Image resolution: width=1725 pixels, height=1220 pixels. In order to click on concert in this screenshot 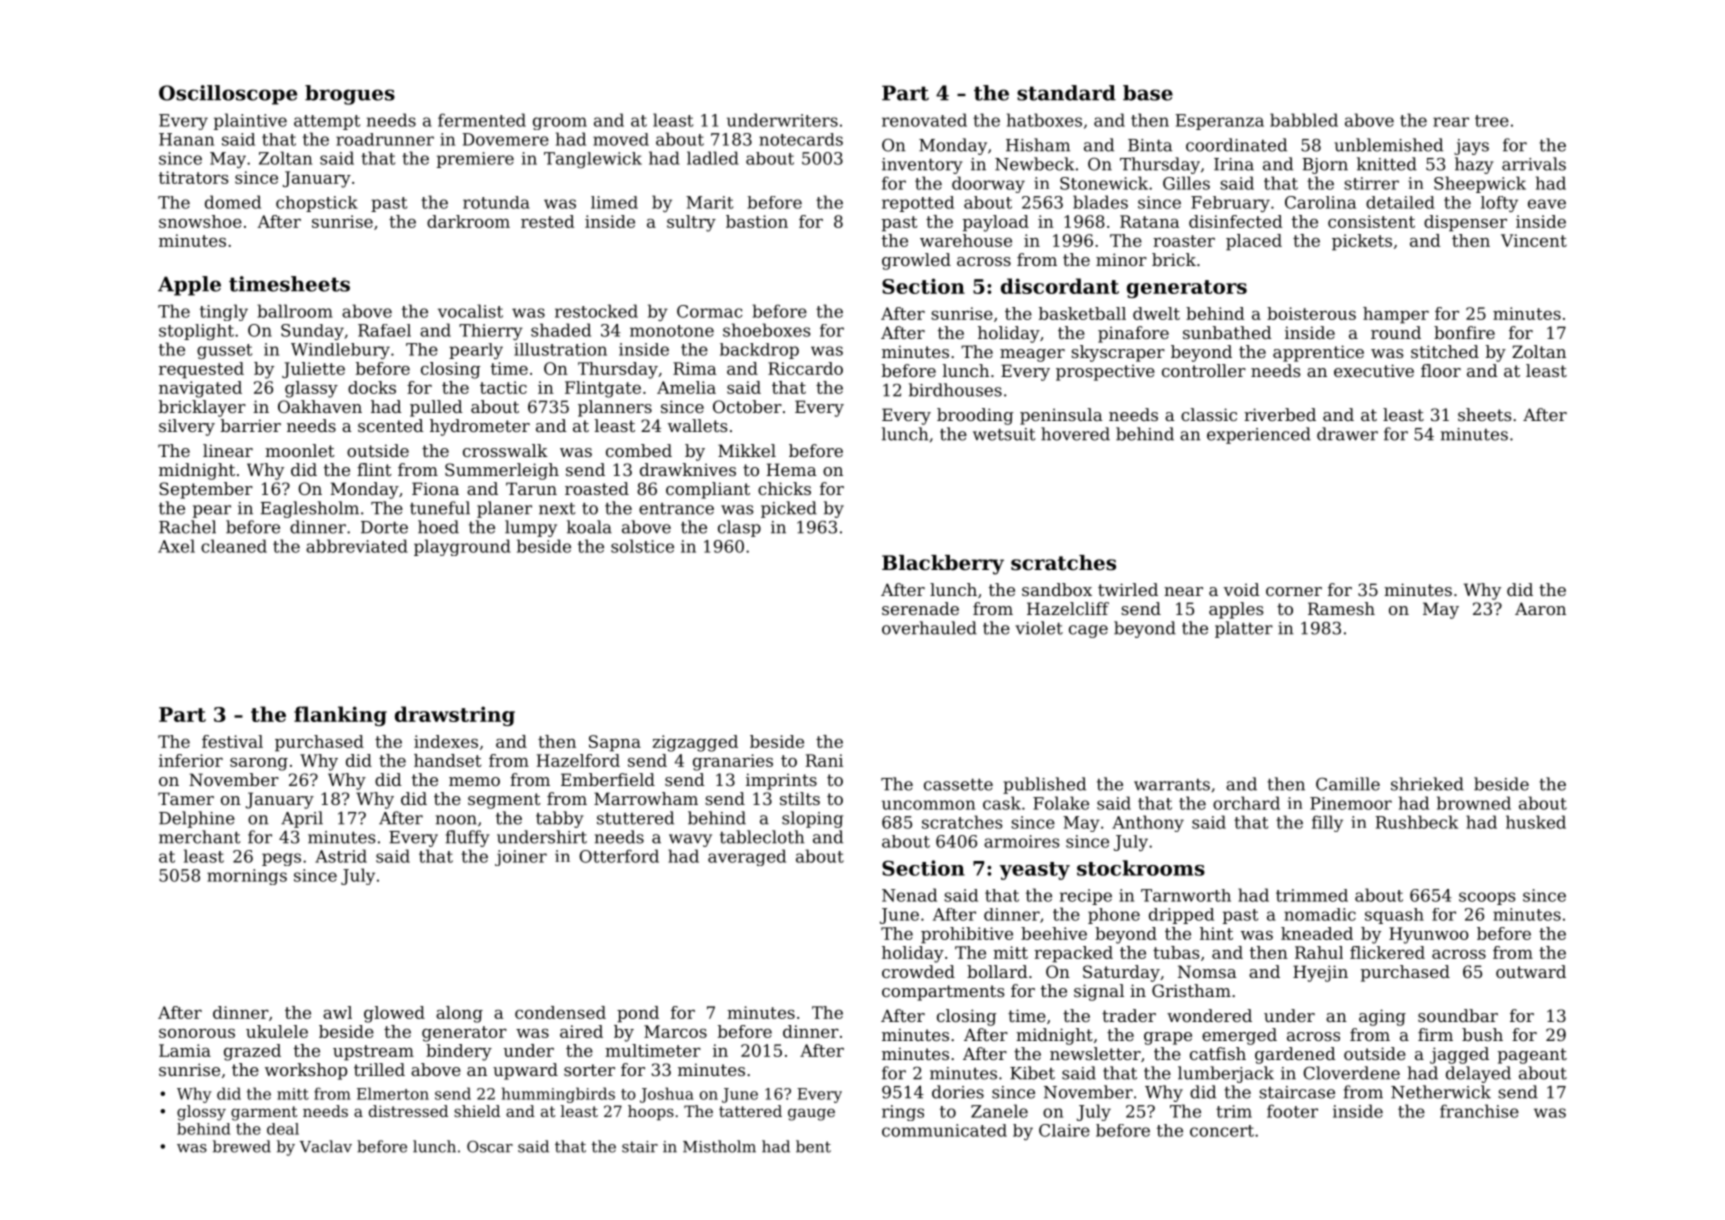, I will do `click(1222, 1131)`.
